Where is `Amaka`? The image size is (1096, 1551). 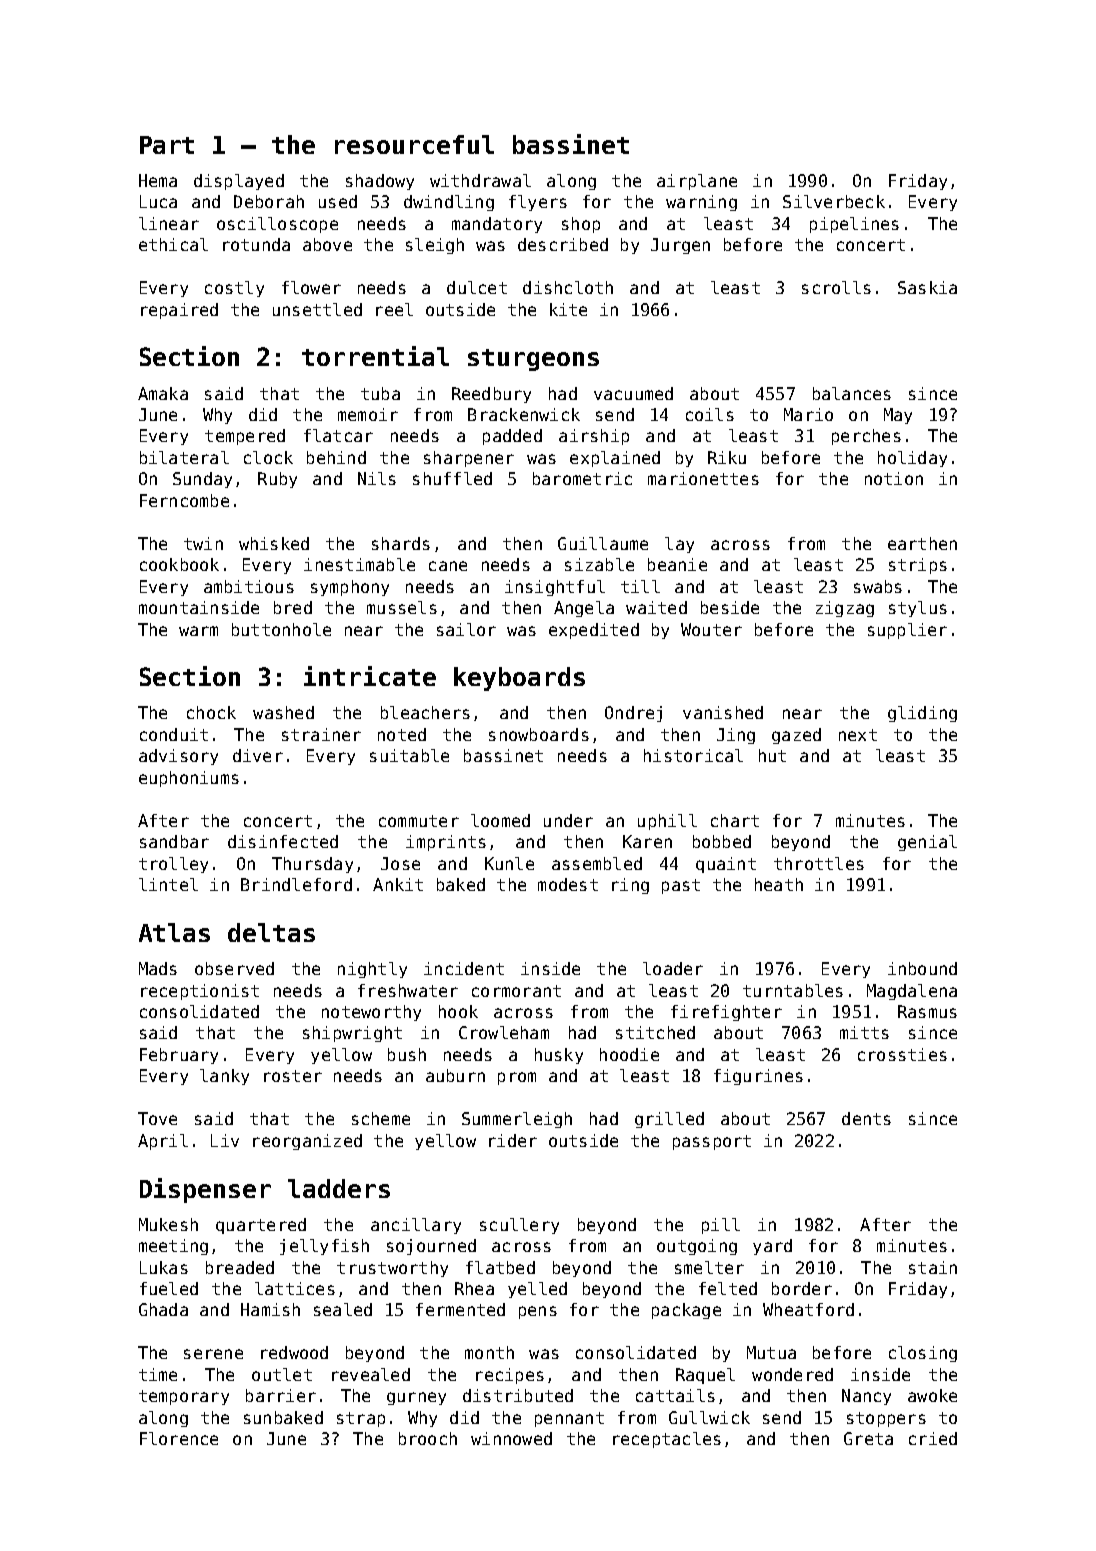 Amaka is located at coordinates (163, 393).
